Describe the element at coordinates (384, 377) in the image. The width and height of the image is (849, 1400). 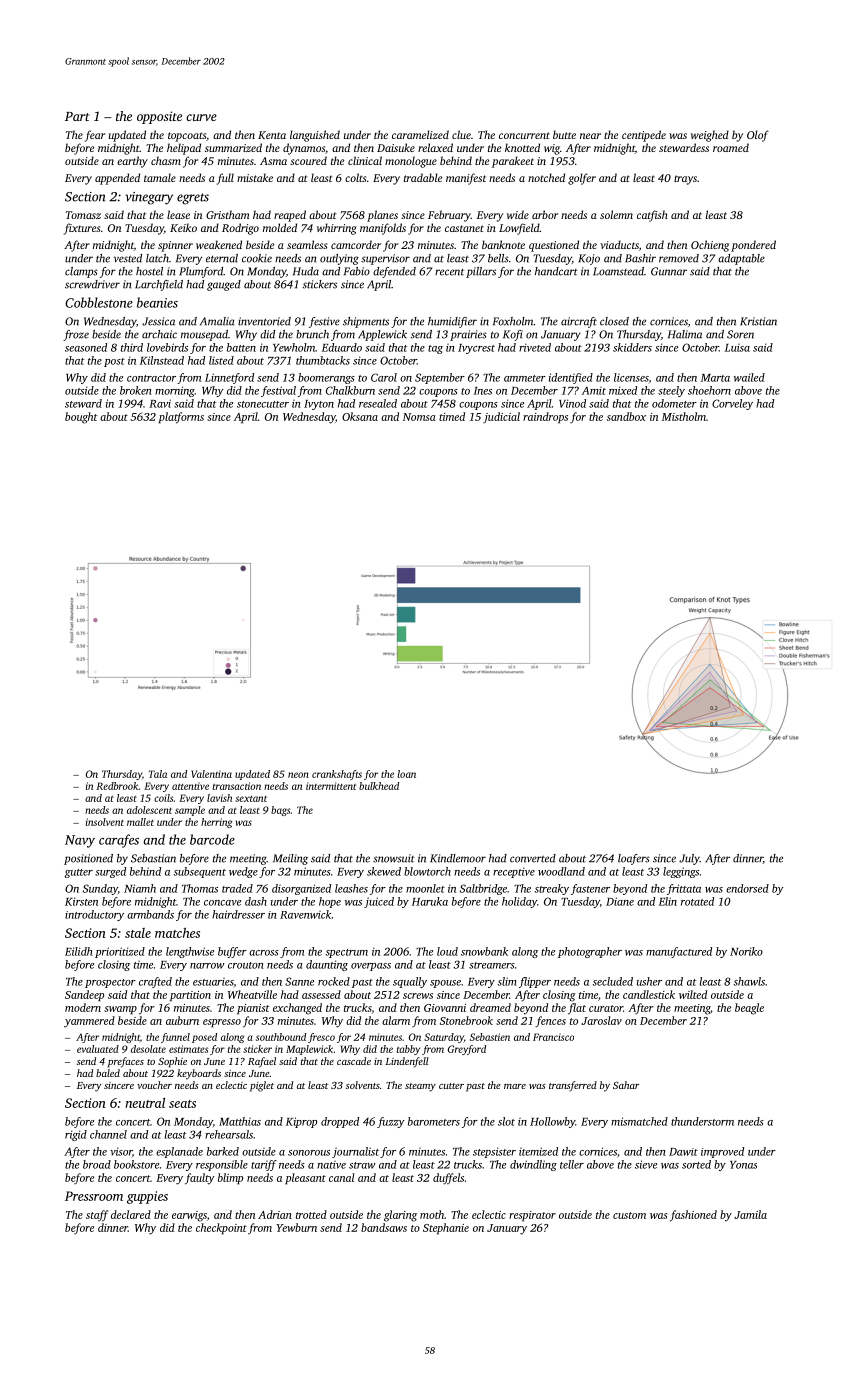
I see `Carol` at that location.
